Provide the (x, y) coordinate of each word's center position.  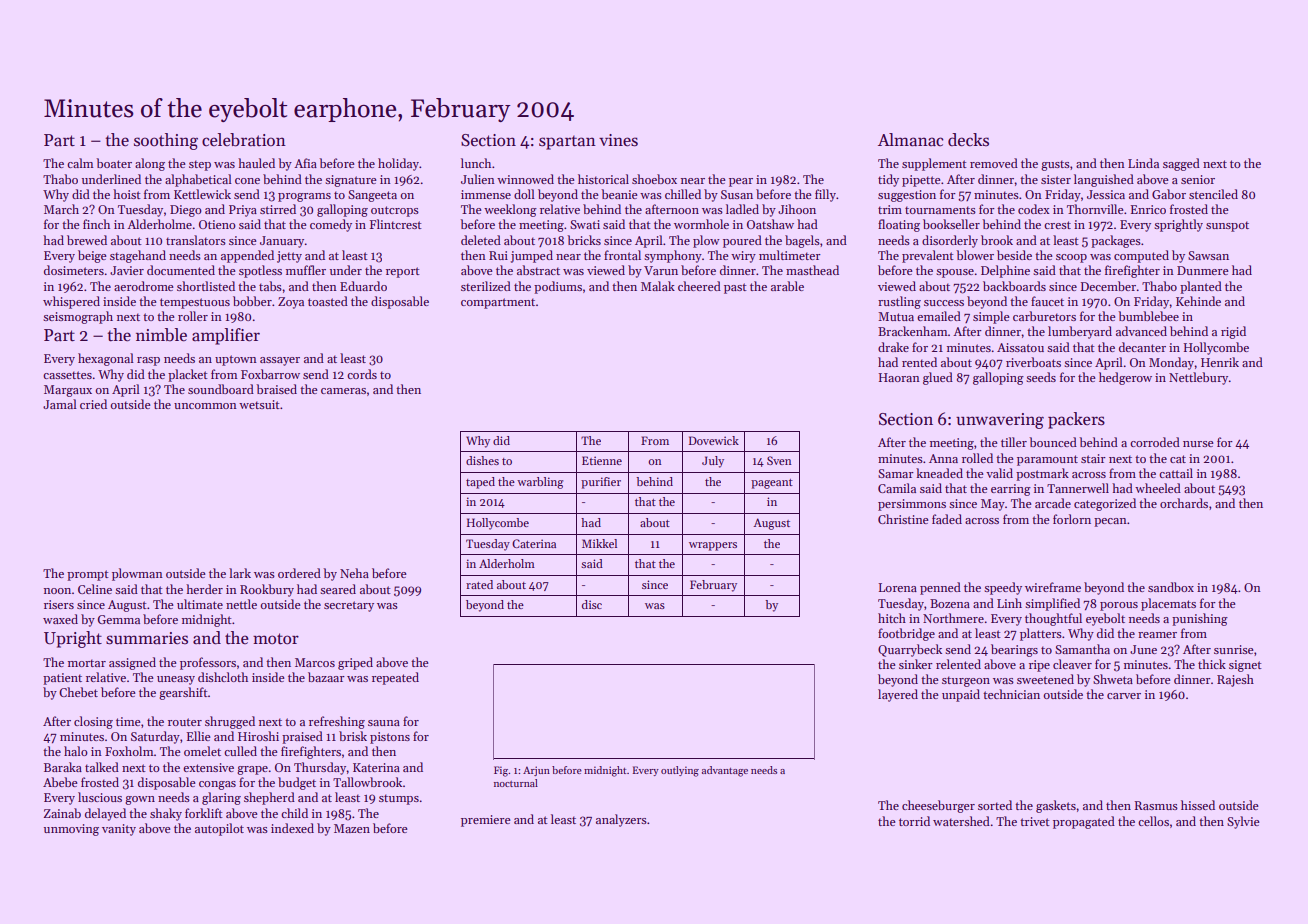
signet (1245, 666)
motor (276, 639)
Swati (585, 224)
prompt (88, 575)
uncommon (205, 406)
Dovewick (714, 440)
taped (480, 483)
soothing (166, 141)
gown (140, 800)
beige (92, 256)
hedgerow (1125, 378)
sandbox (1171, 587)
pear (741, 182)
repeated (395, 678)
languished (1104, 180)
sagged (1181, 164)
